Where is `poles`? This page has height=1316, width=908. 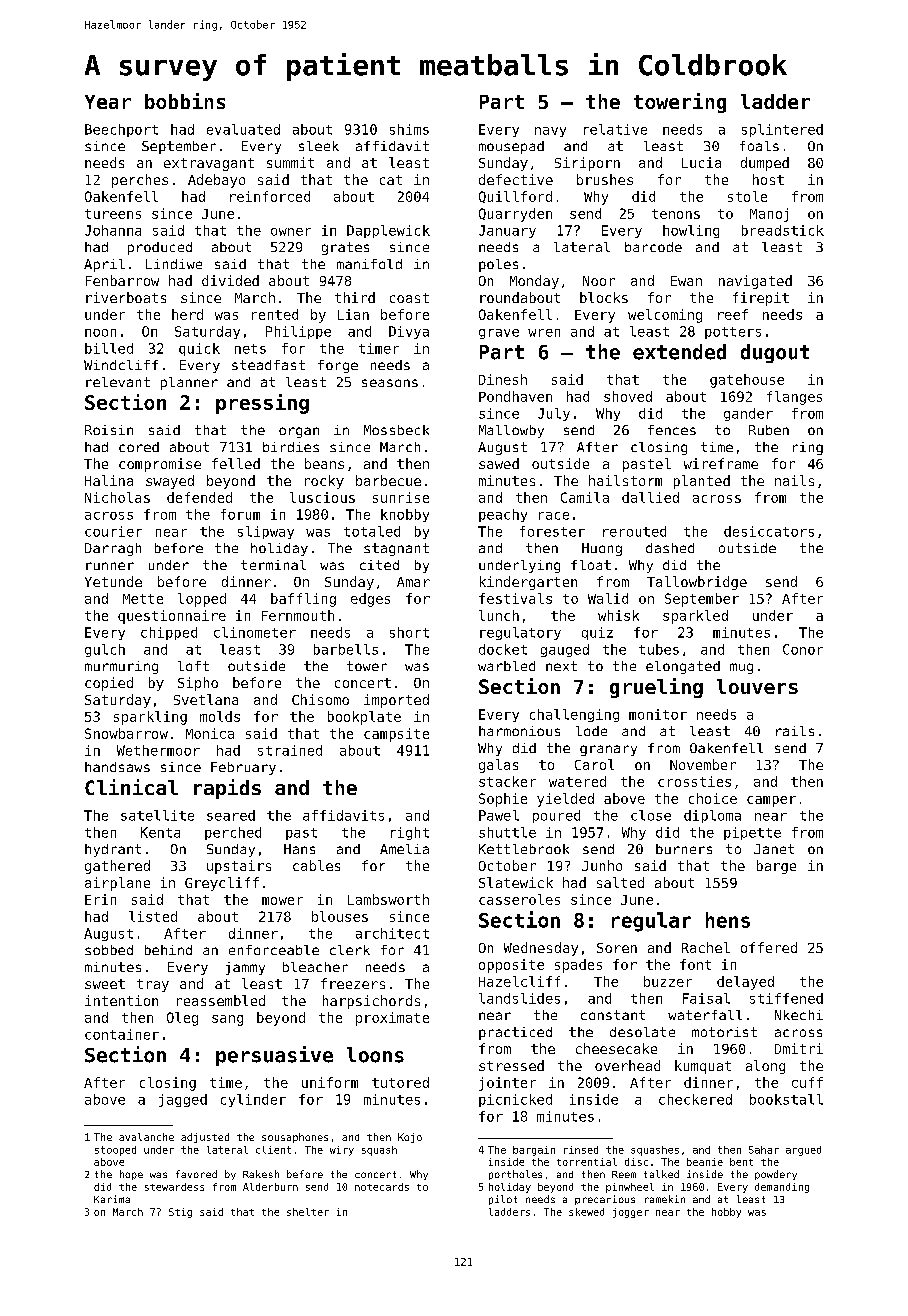
poles is located at coordinates (498, 265).
